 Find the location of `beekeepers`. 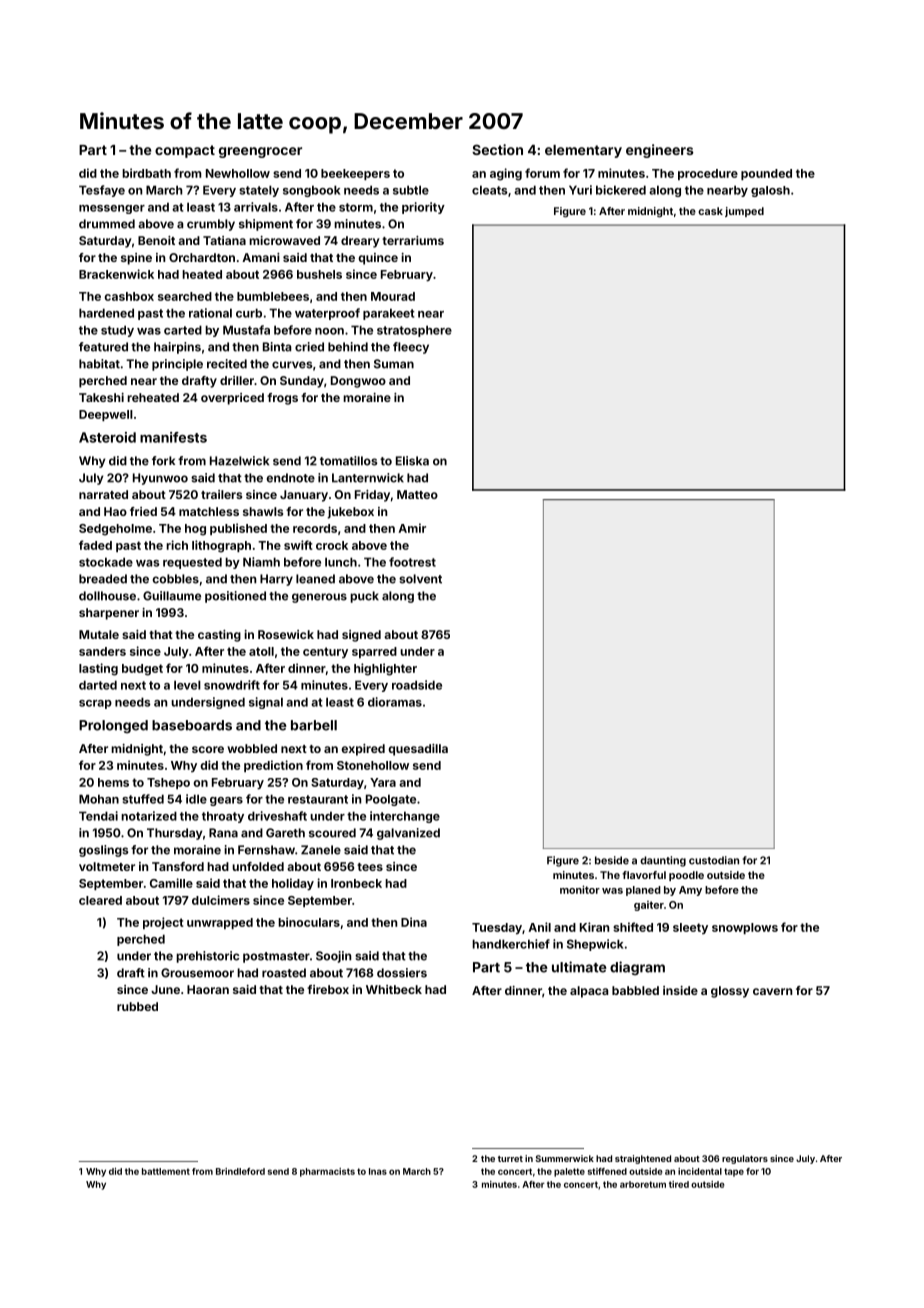

beekeepers is located at coordinates (355, 174).
